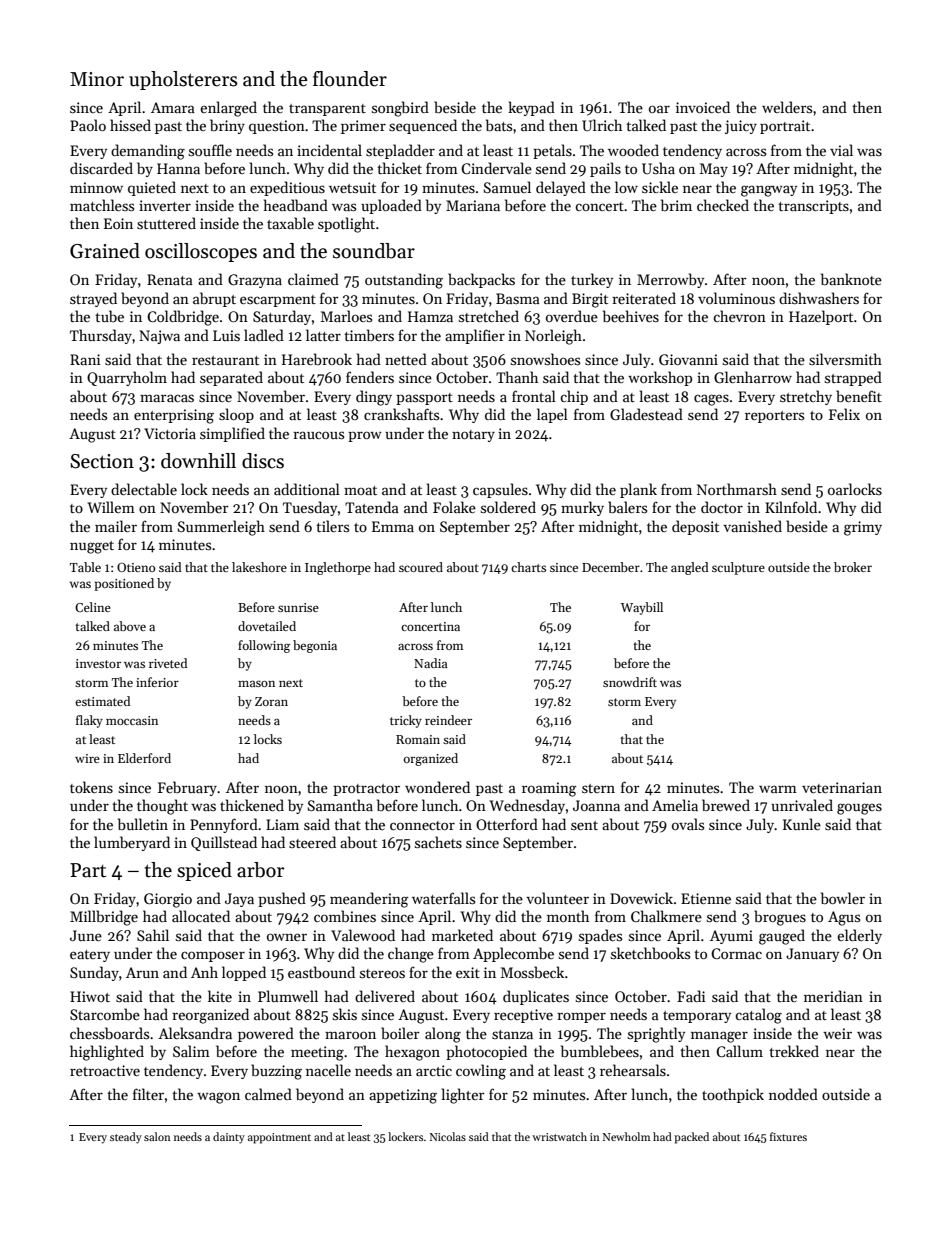 The width and height of the screenshot is (952, 1233). I want to click on Glenharrow, so click(753, 377).
